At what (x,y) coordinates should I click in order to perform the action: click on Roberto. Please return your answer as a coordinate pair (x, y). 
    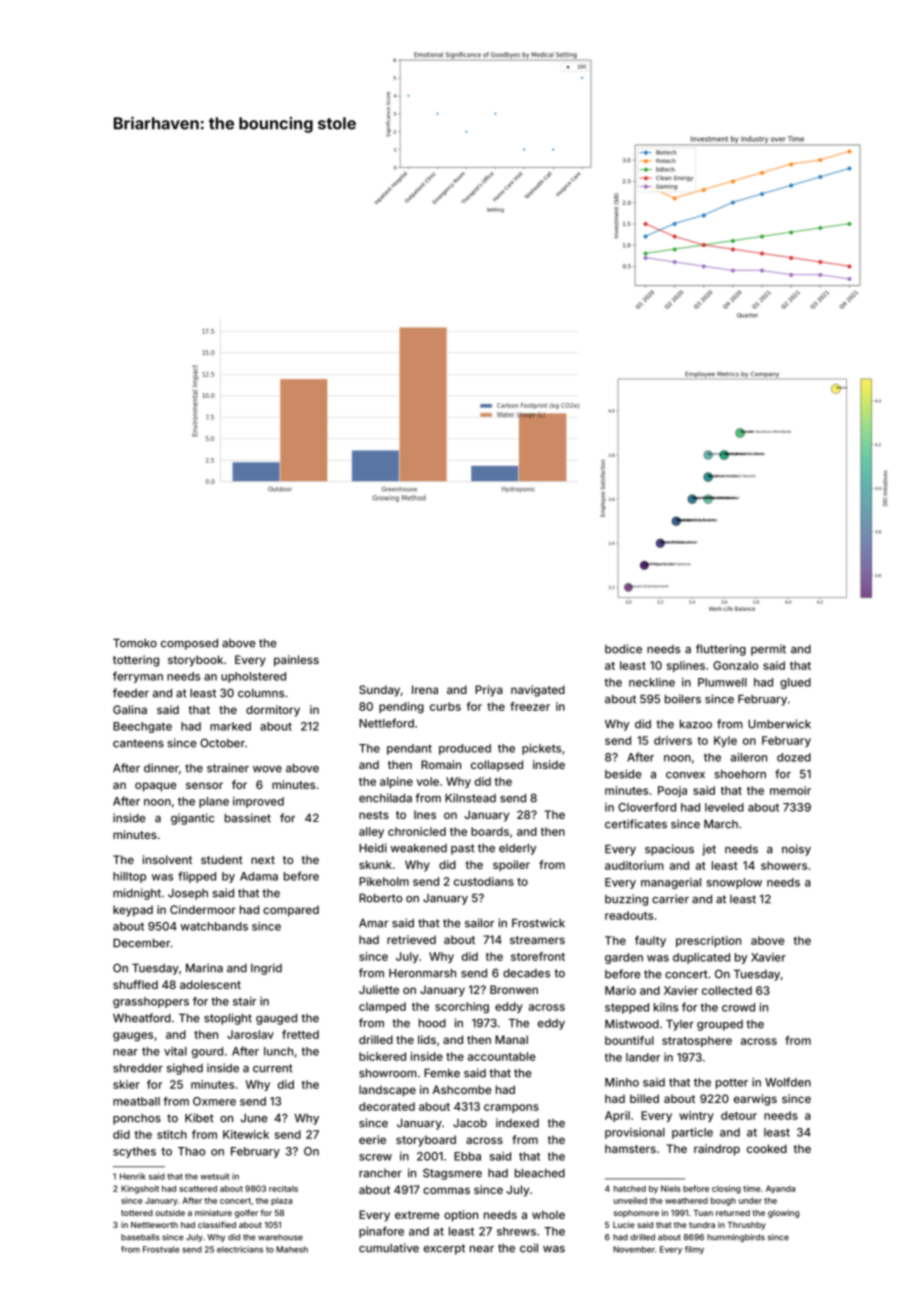
    Looking at the image, I should click on (380, 898).
